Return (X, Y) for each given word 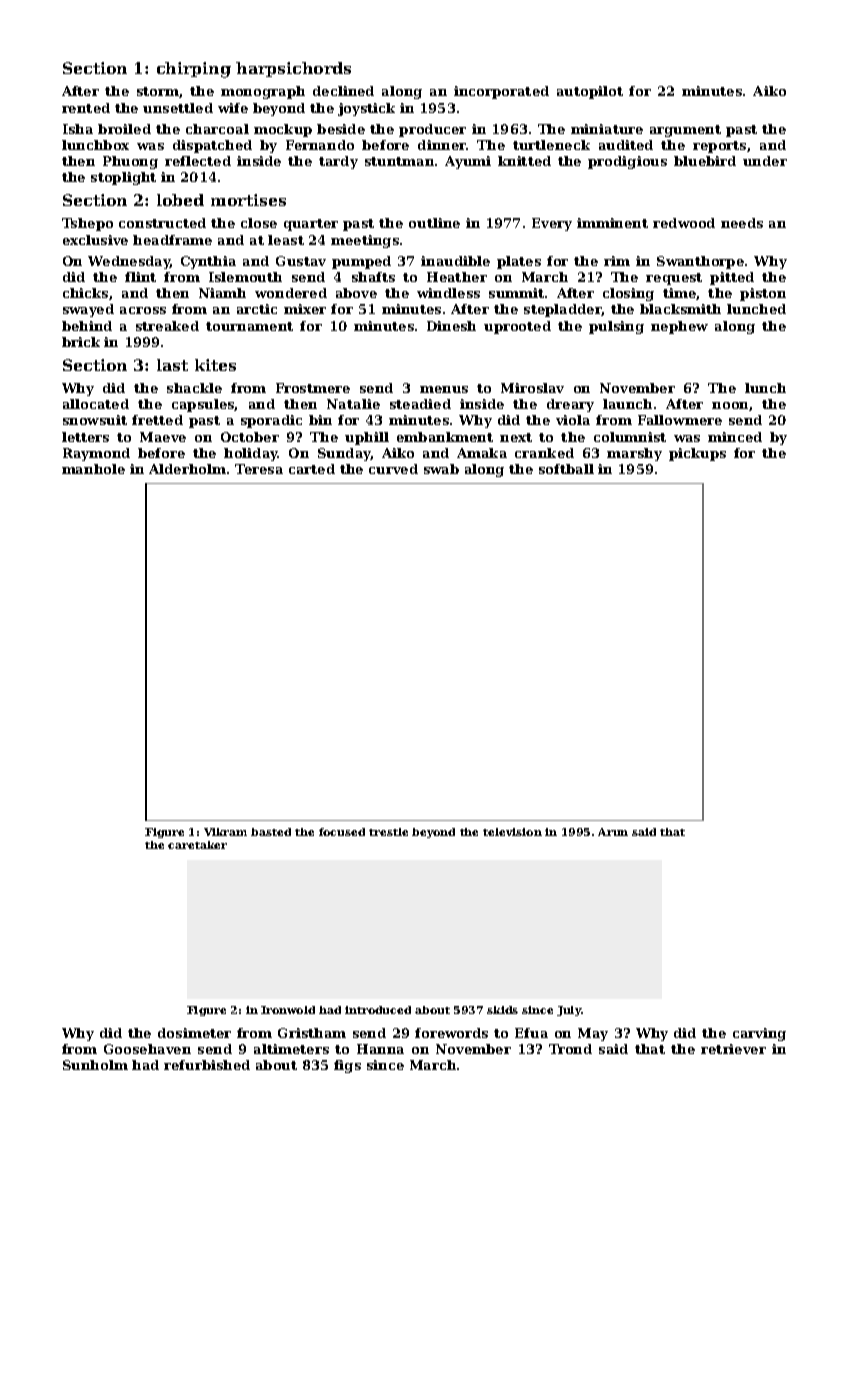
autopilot (590, 92)
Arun (613, 832)
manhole (93, 469)
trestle (388, 832)
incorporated (501, 92)
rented (86, 108)
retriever (733, 1049)
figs (347, 1066)
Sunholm (95, 1065)
